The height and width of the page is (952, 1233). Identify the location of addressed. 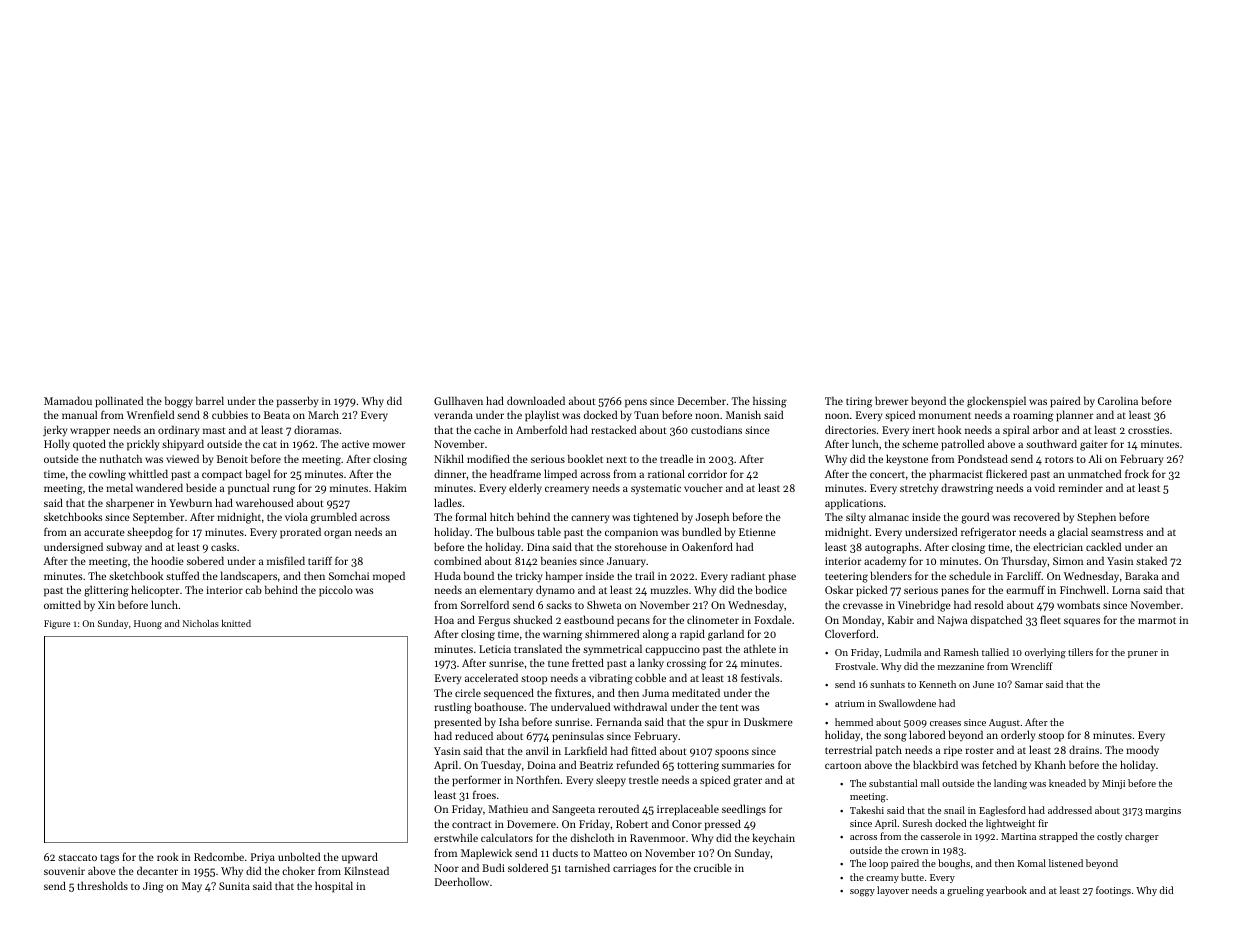
(1070, 810).
